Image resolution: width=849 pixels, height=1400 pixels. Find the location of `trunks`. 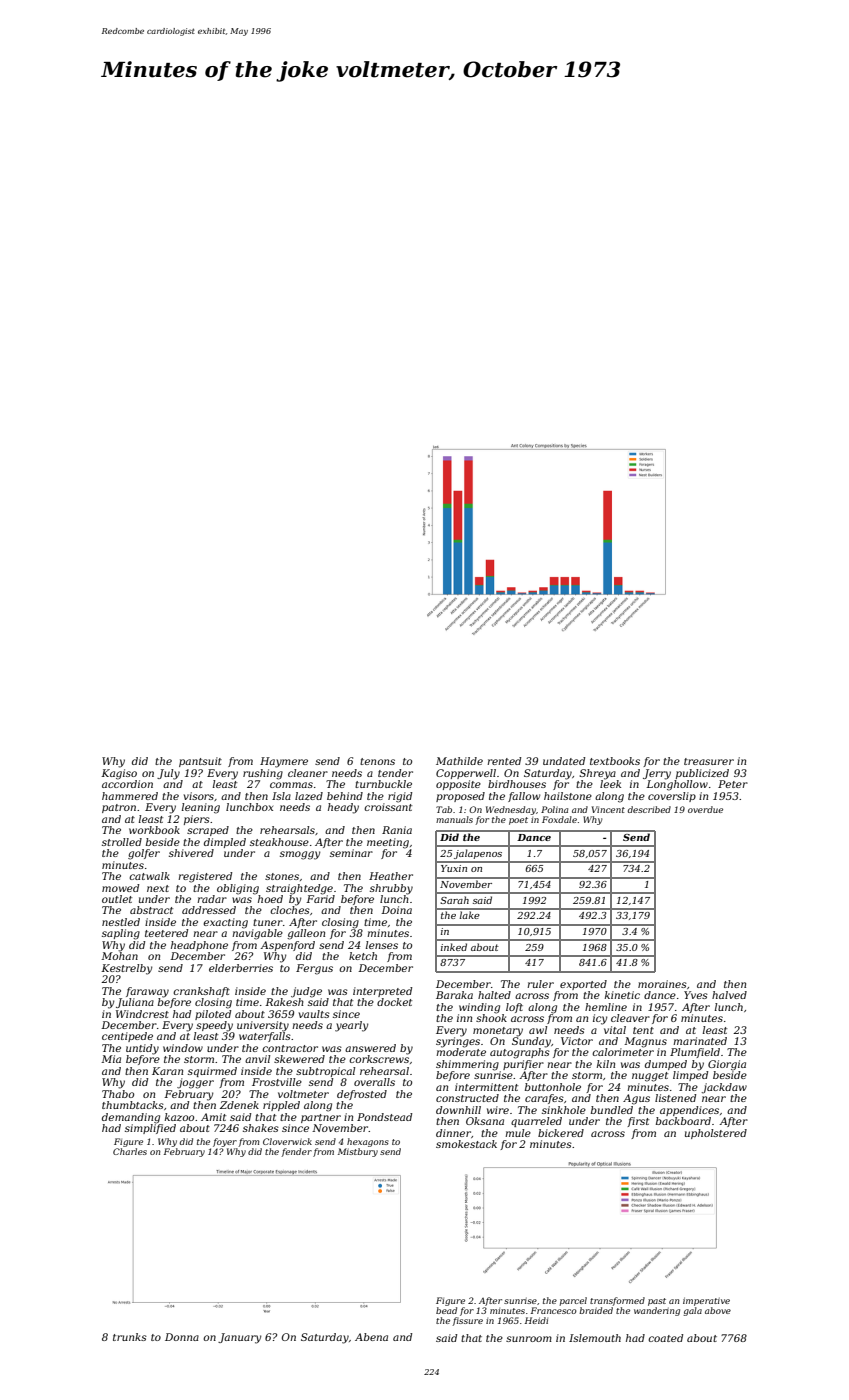

trunks is located at coordinates (130, 1337).
